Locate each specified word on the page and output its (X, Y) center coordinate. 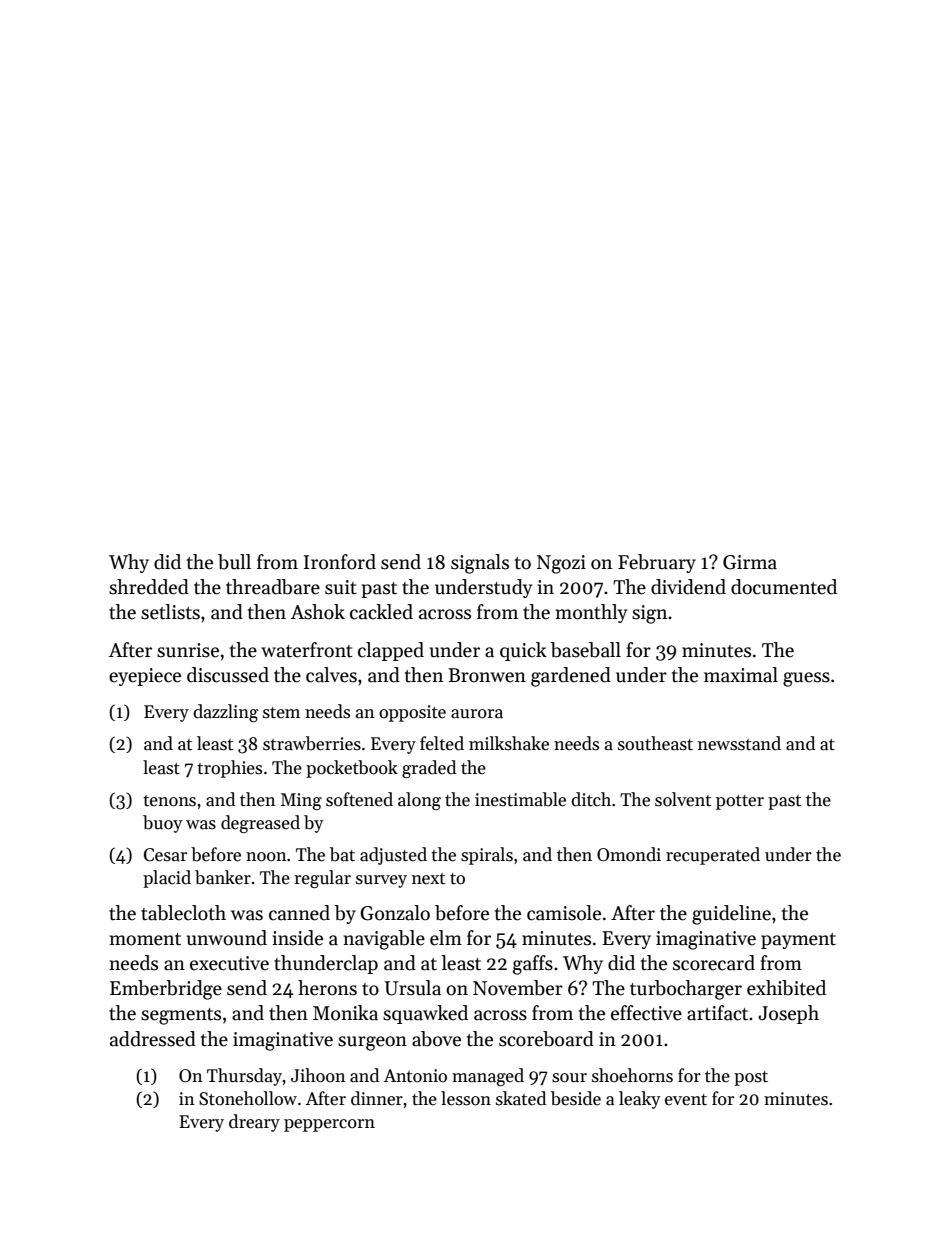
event (686, 1100)
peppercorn (329, 1125)
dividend (688, 587)
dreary (254, 1123)
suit (341, 587)
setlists (170, 612)
